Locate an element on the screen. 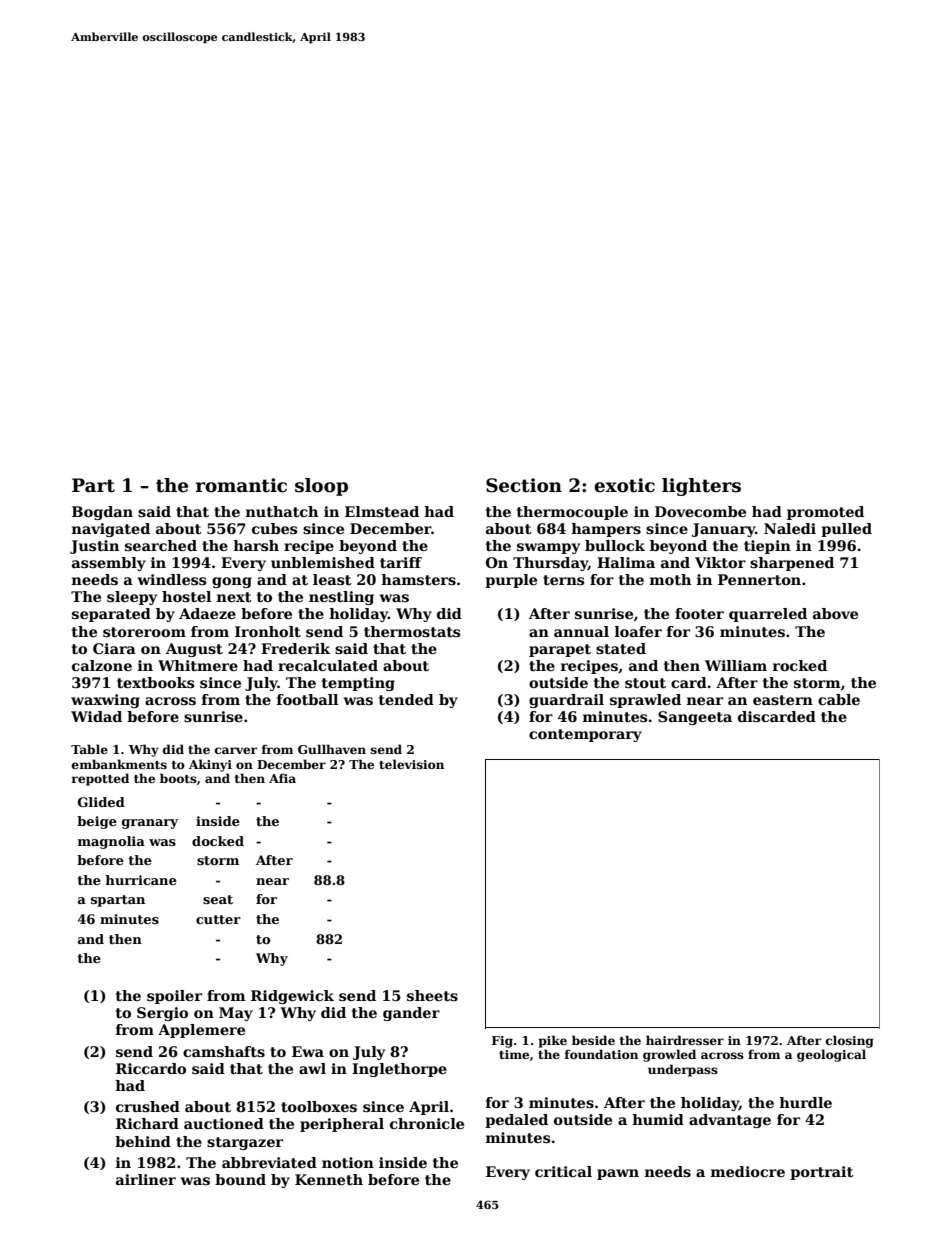 The width and height of the screenshot is (952, 1233). sheets is located at coordinates (432, 995).
